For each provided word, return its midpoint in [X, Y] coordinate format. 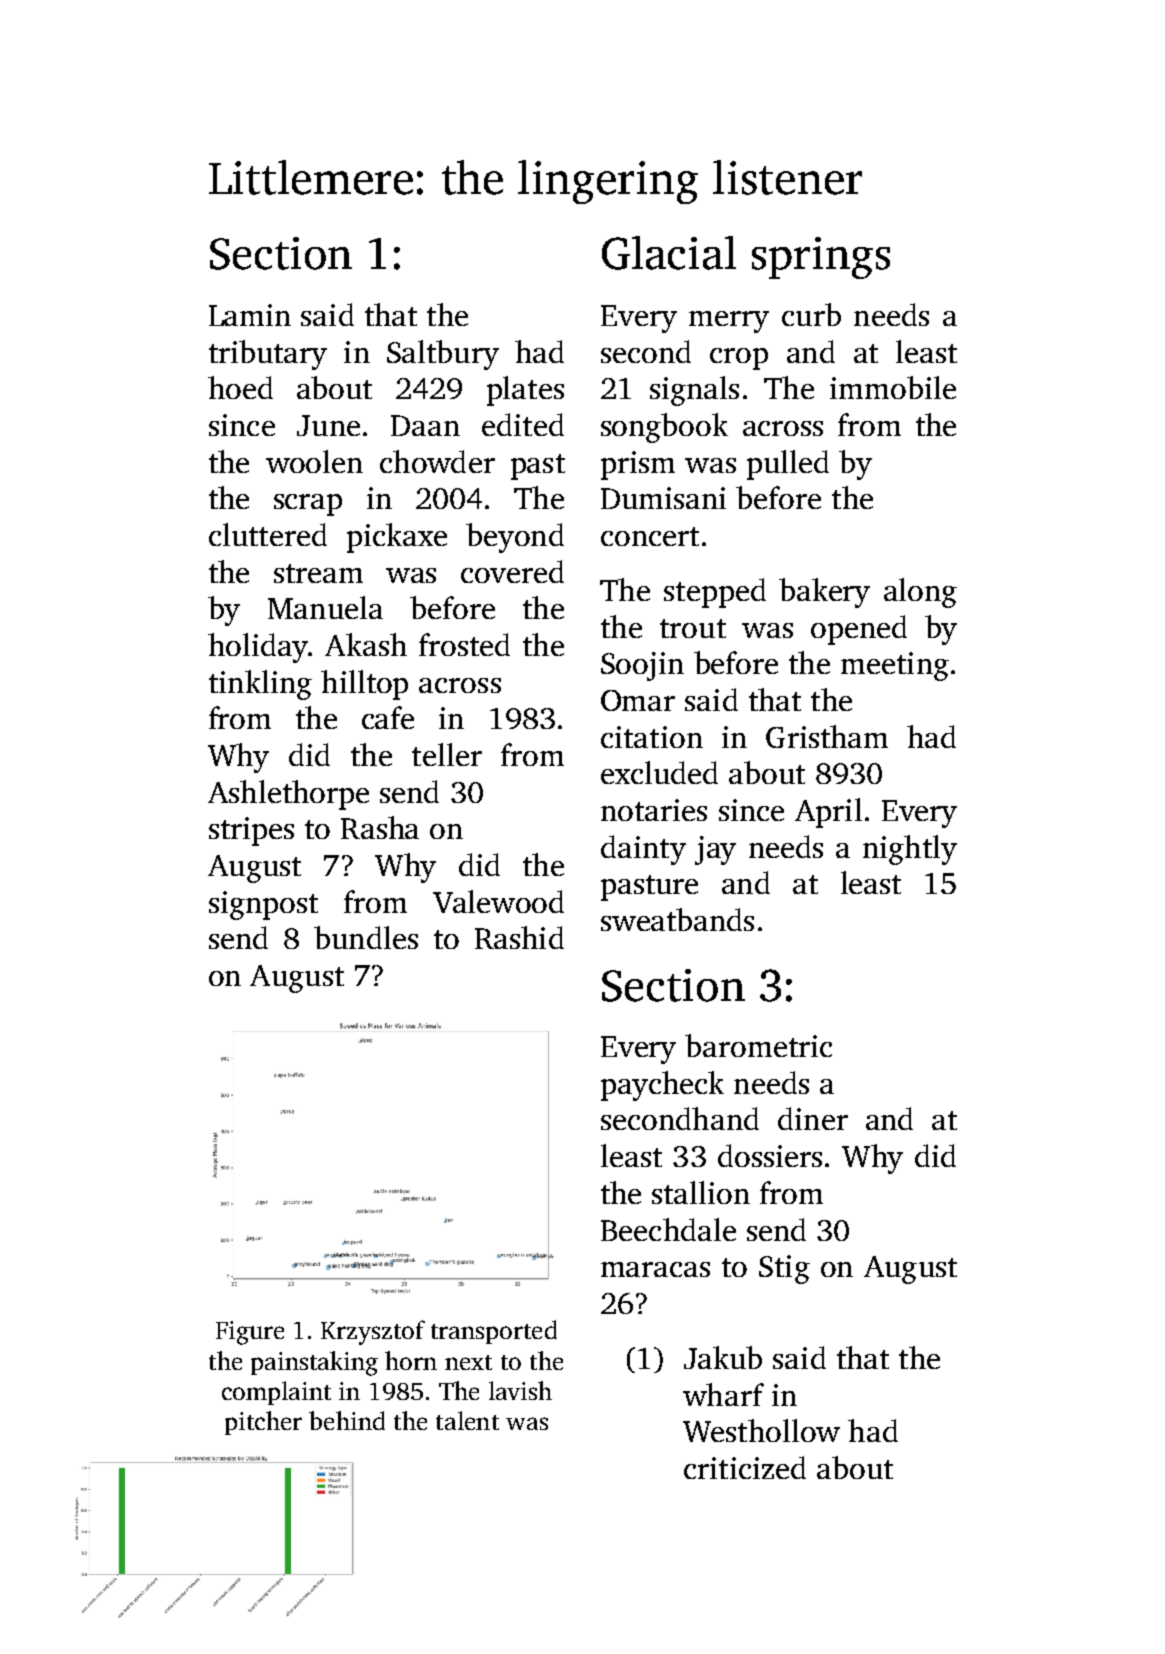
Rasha [380, 827]
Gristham [827, 736]
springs [821, 258]
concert [650, 536]
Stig [784, 1269]
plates [525, 391]
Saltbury [443, 355]
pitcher [263, 1423]
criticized [745, 1467]
